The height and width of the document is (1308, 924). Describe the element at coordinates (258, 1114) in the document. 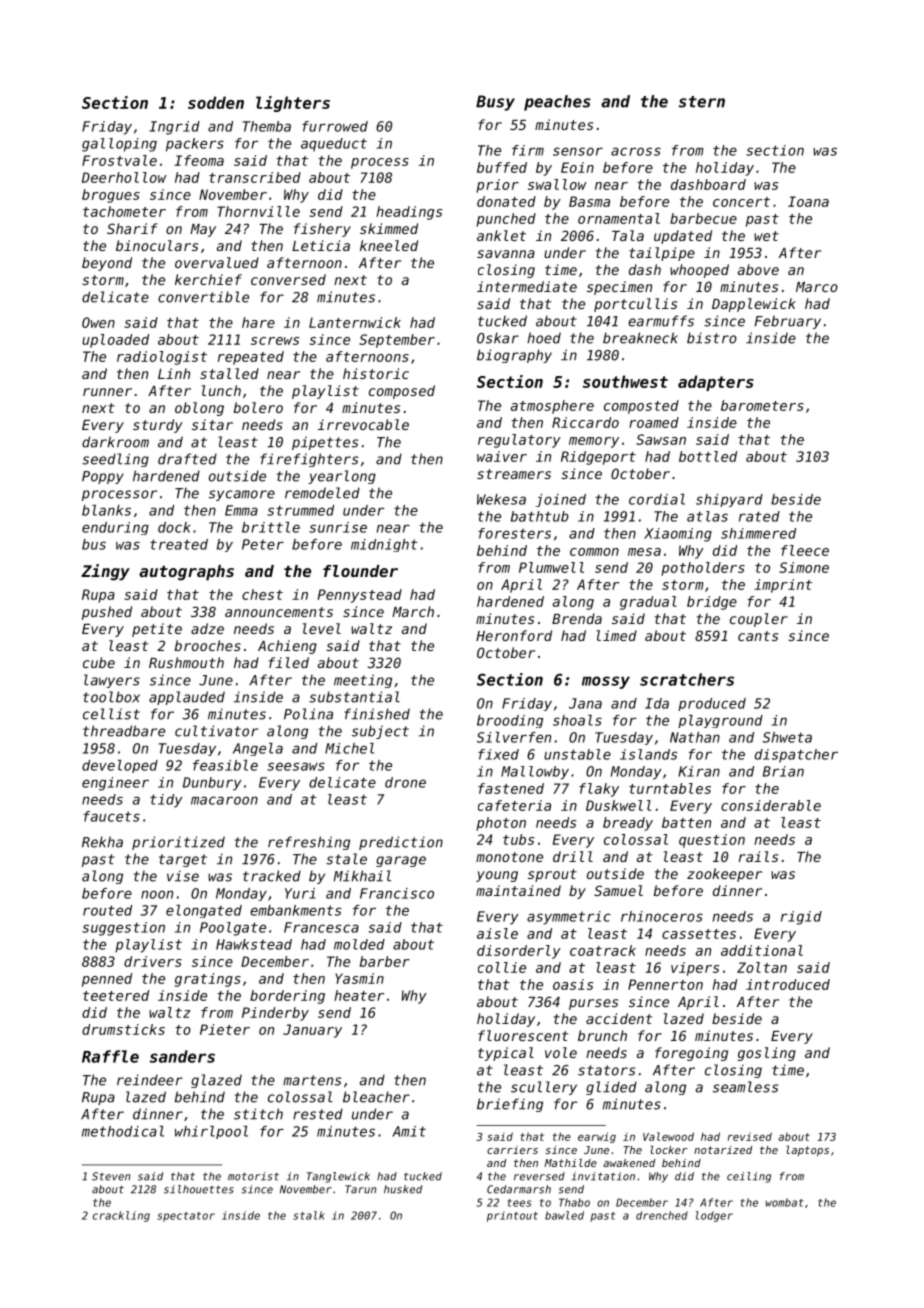

I see `stitch` at that location.
